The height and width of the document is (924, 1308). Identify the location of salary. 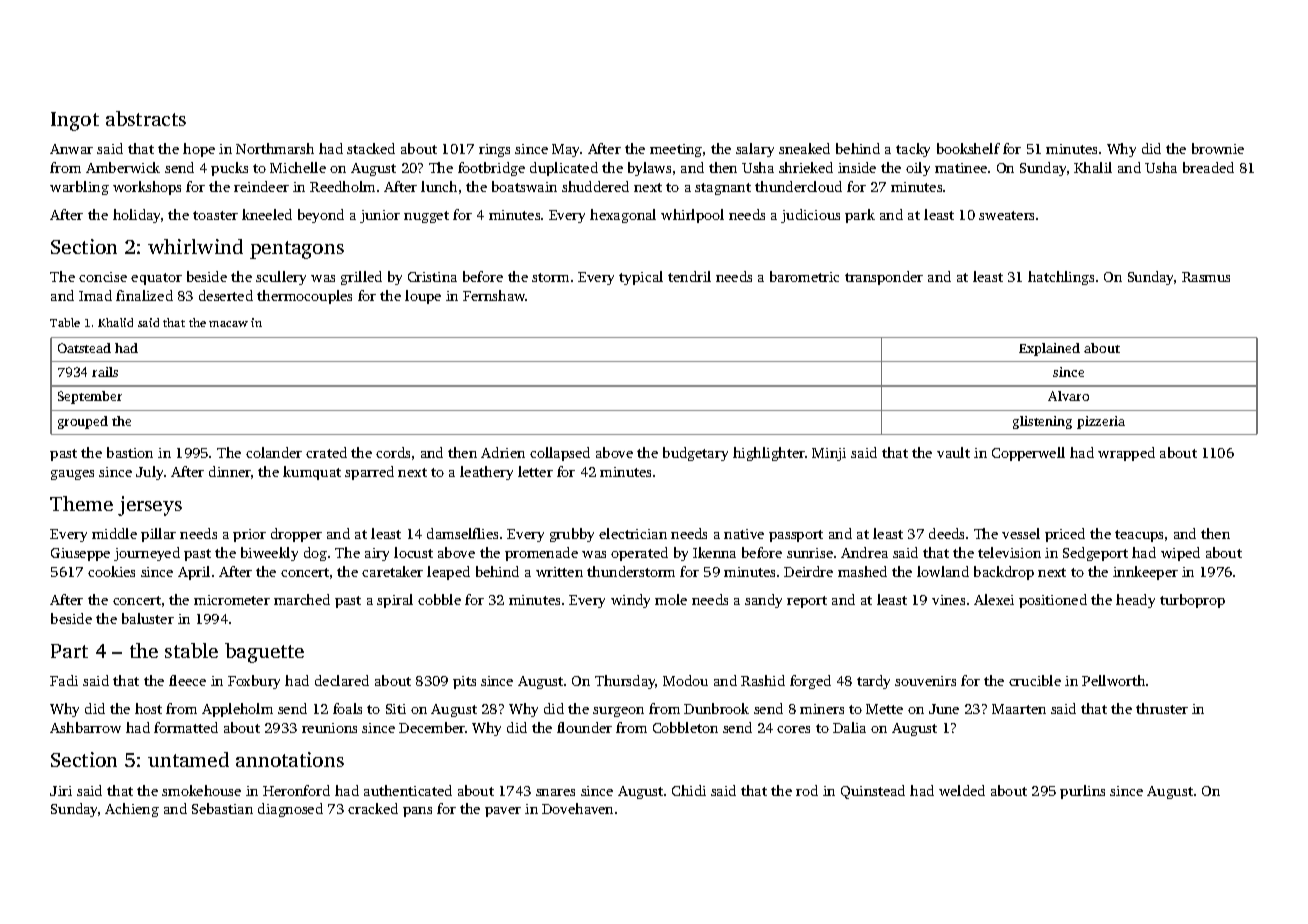
(755, 150).
